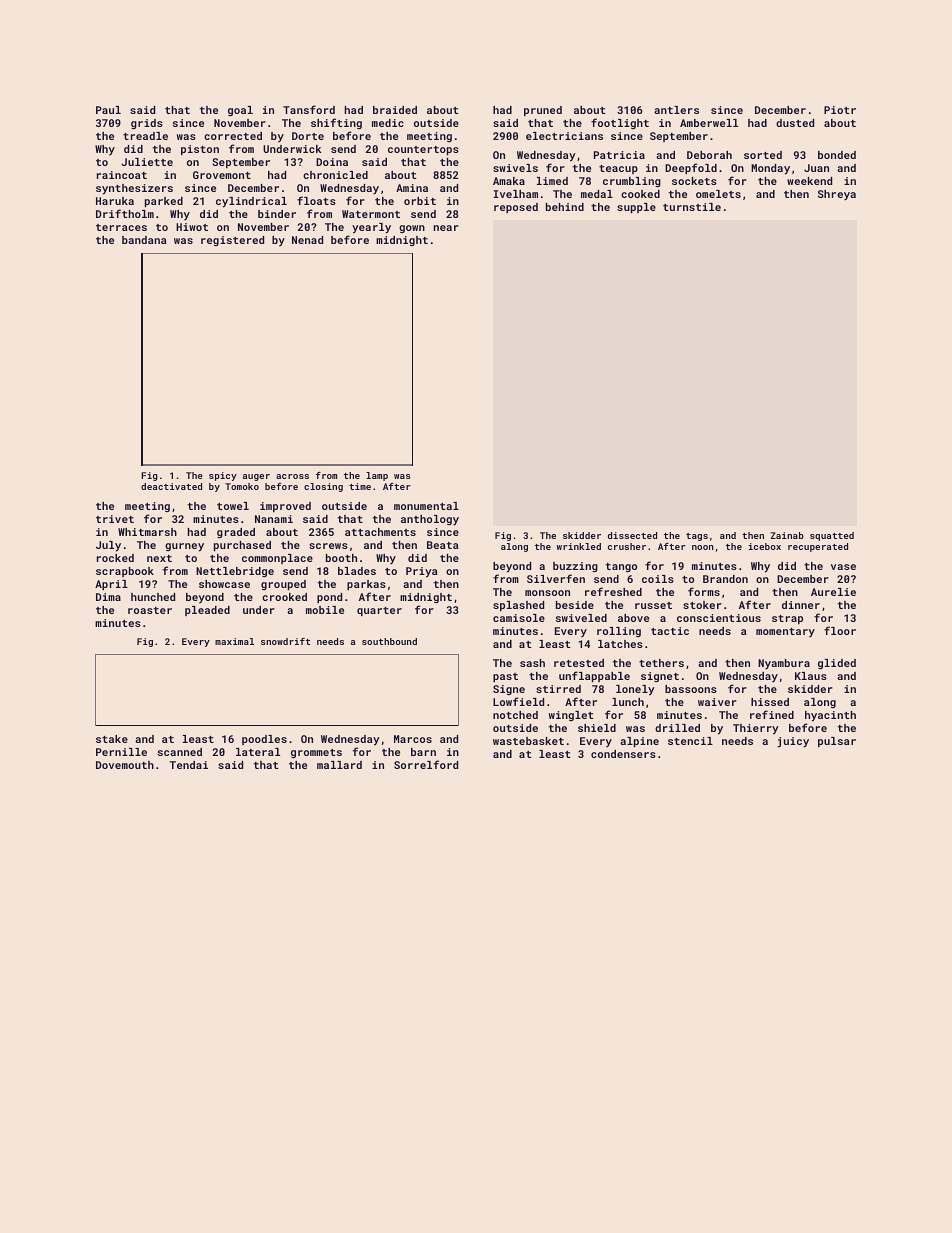  Describe the element at coordinates (147, 124) in the screenshot. I see `grids` at that location.
